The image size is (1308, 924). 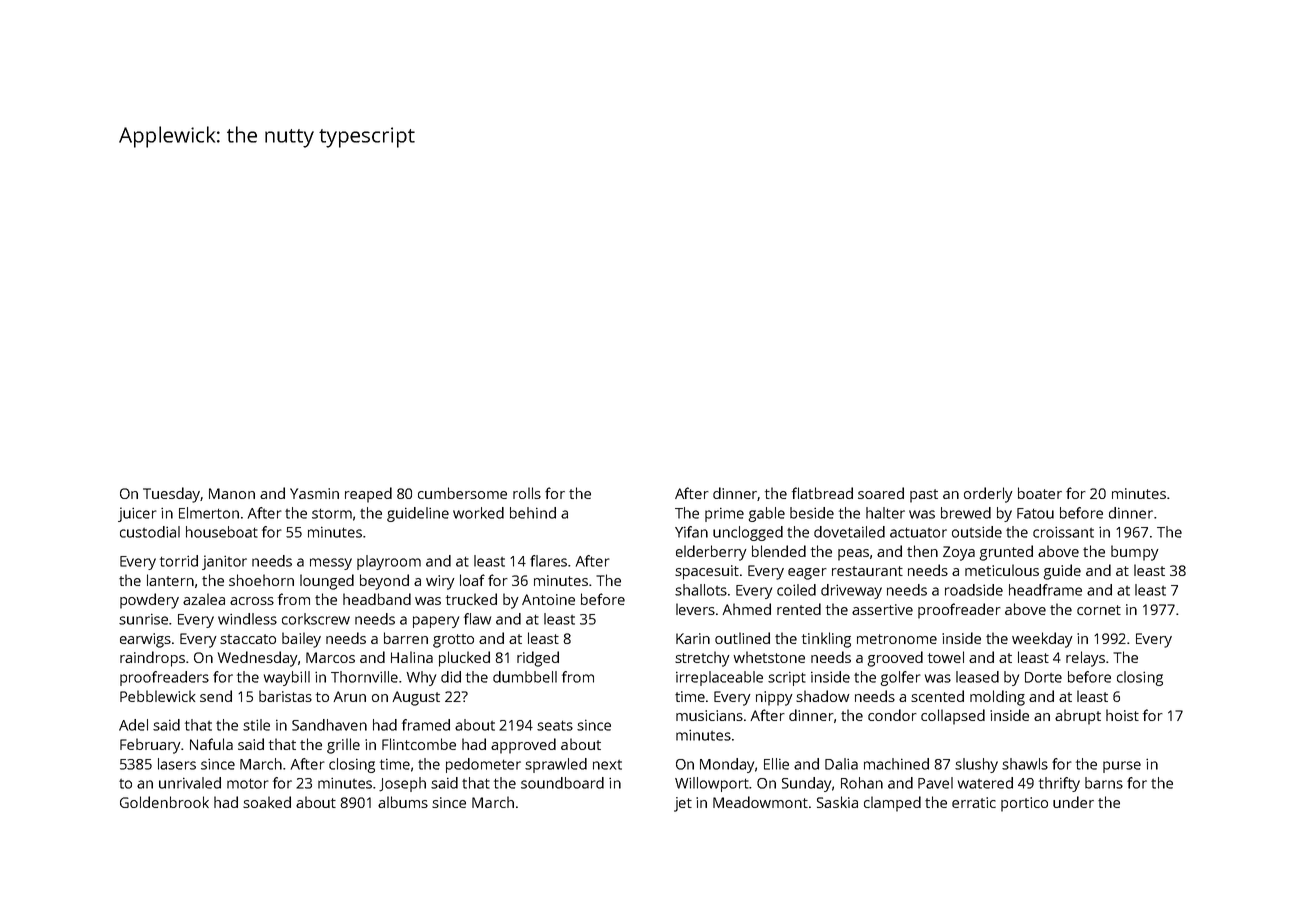 What do you see at coordinates (164, 802) in the screenshot?
I see `Goldenbrook` at bounding box center [164, 802].
